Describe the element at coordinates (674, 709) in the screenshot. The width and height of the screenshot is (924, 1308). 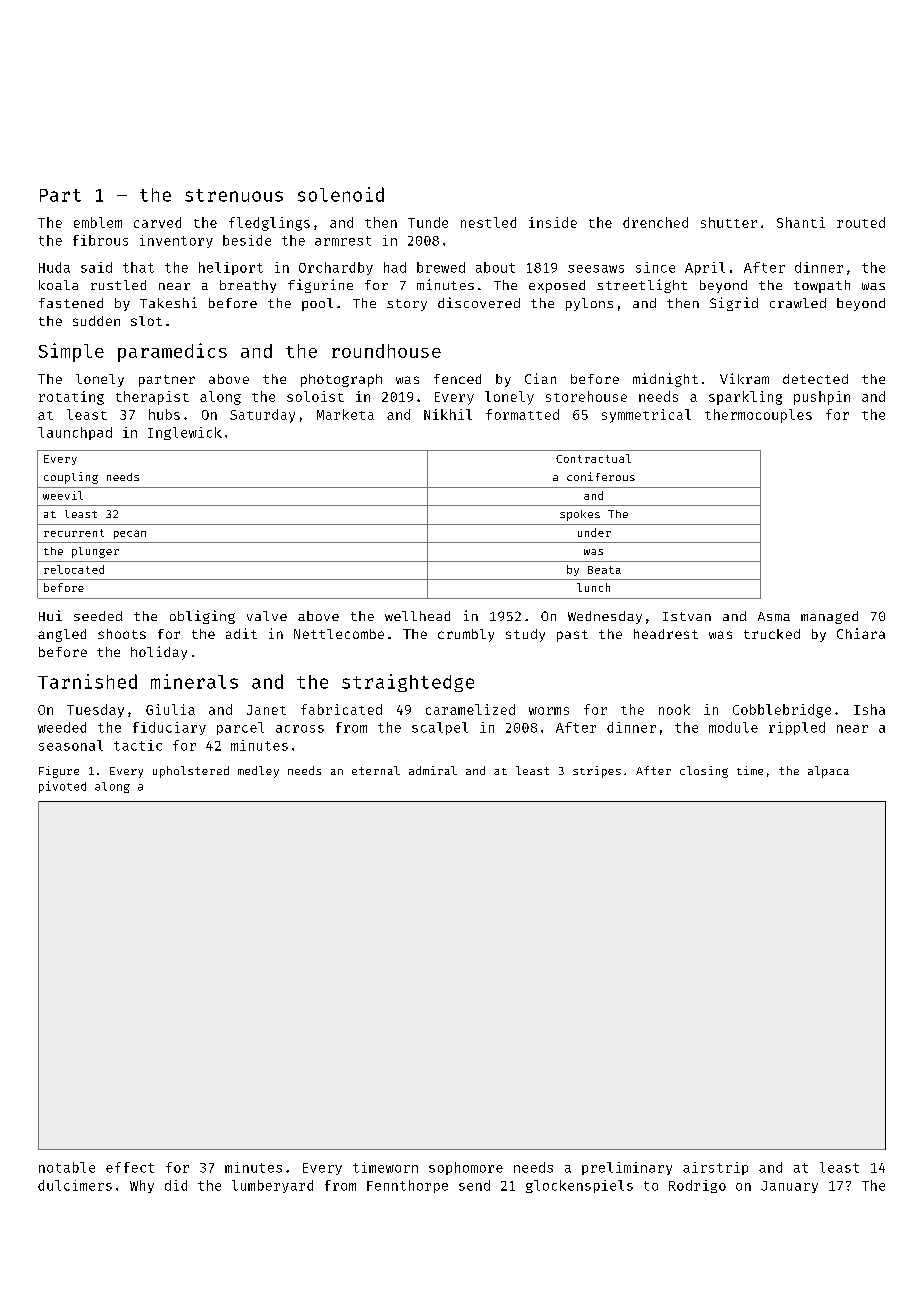
I see `nook` at that location.
